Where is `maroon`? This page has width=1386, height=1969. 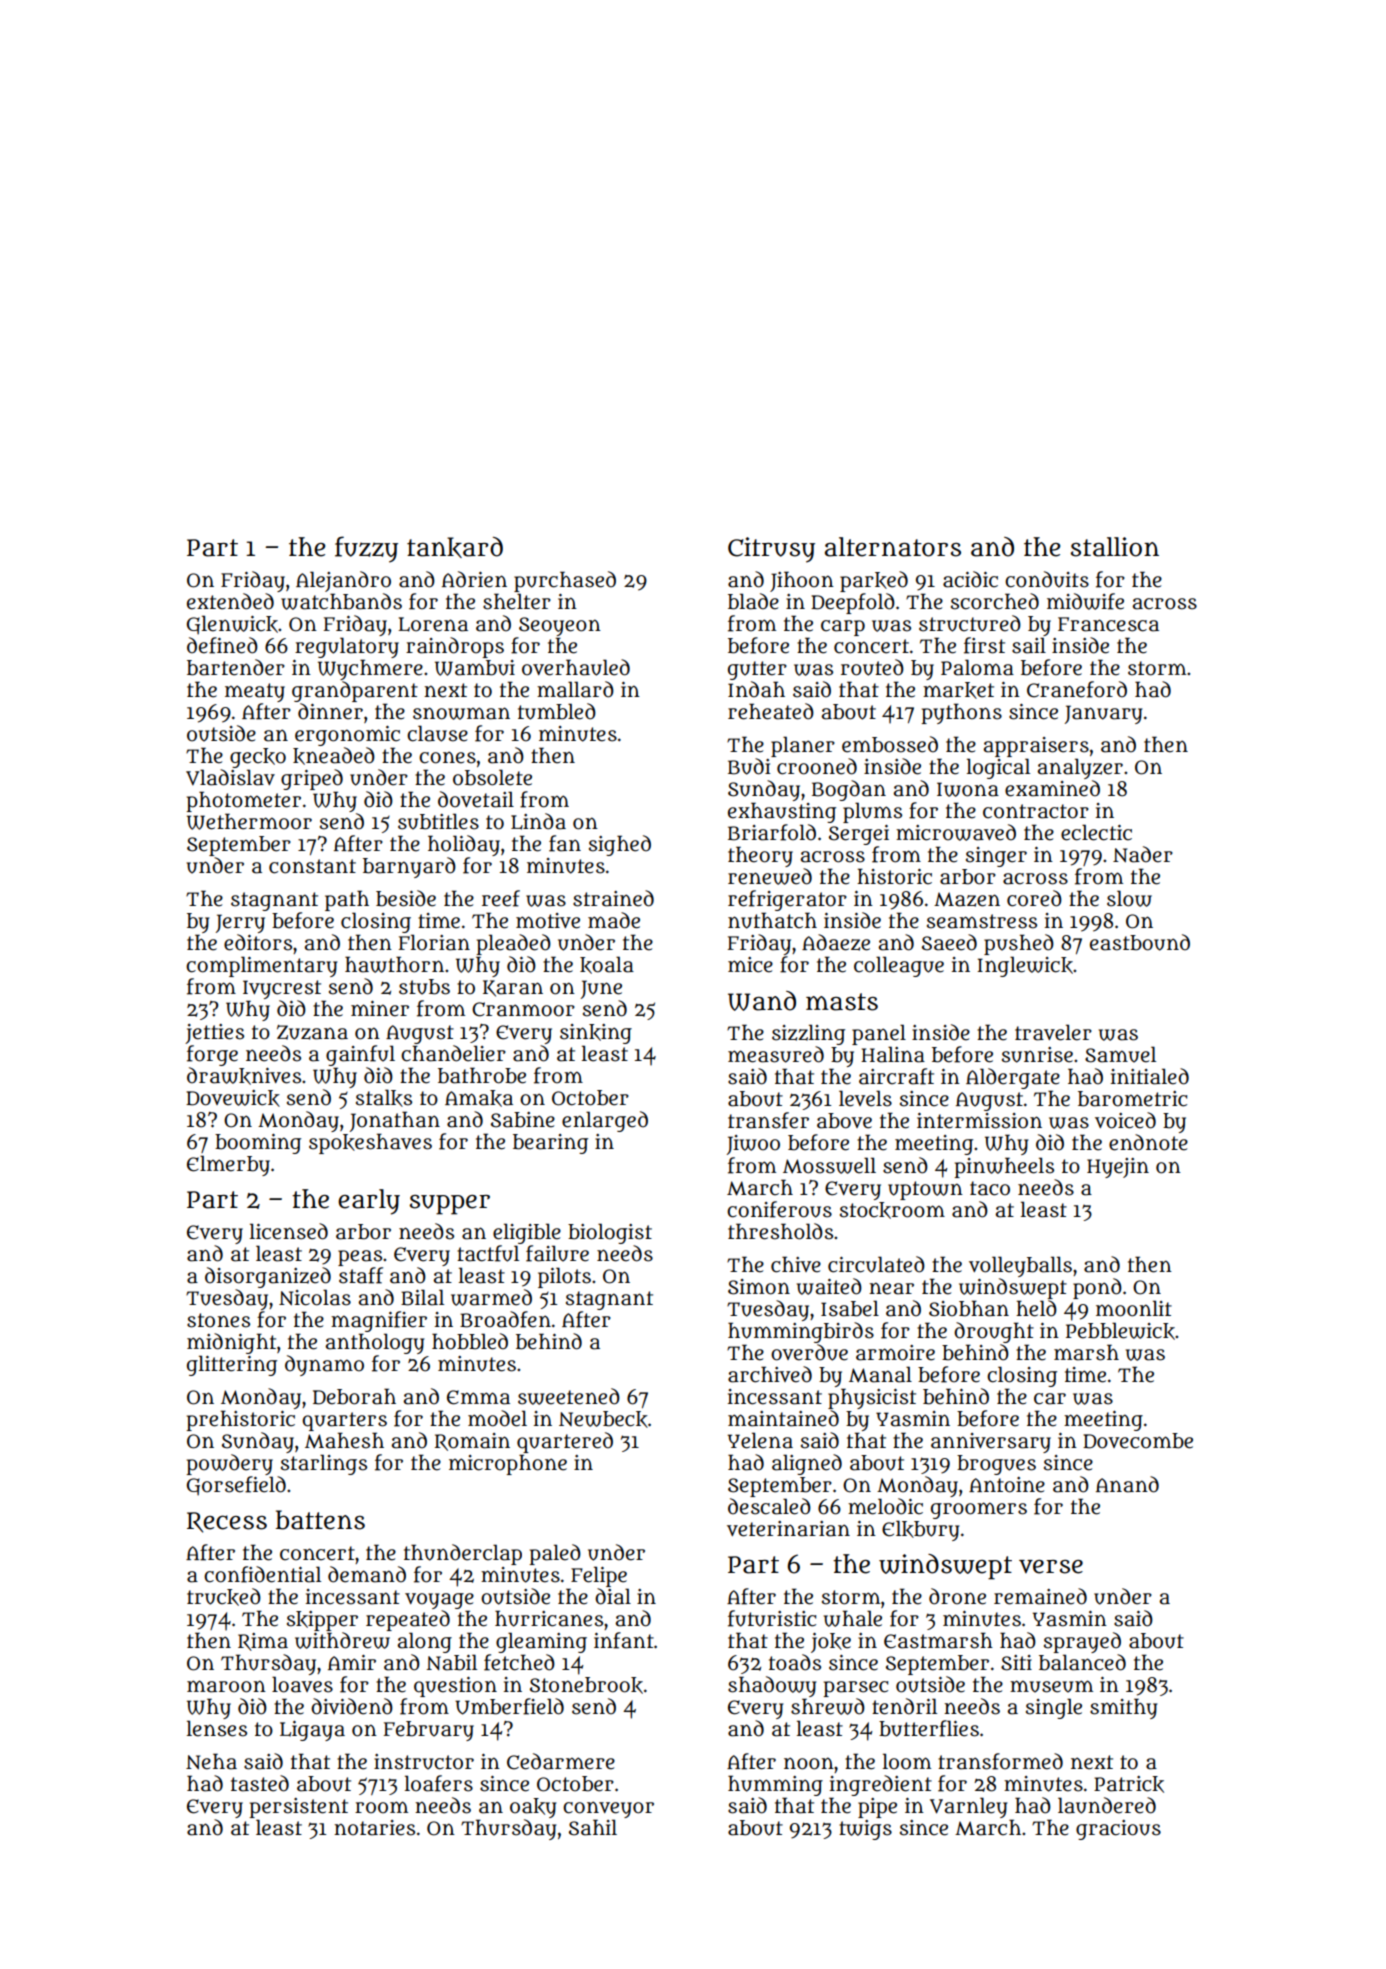 maroon is located at coordinates (226, 1686).
